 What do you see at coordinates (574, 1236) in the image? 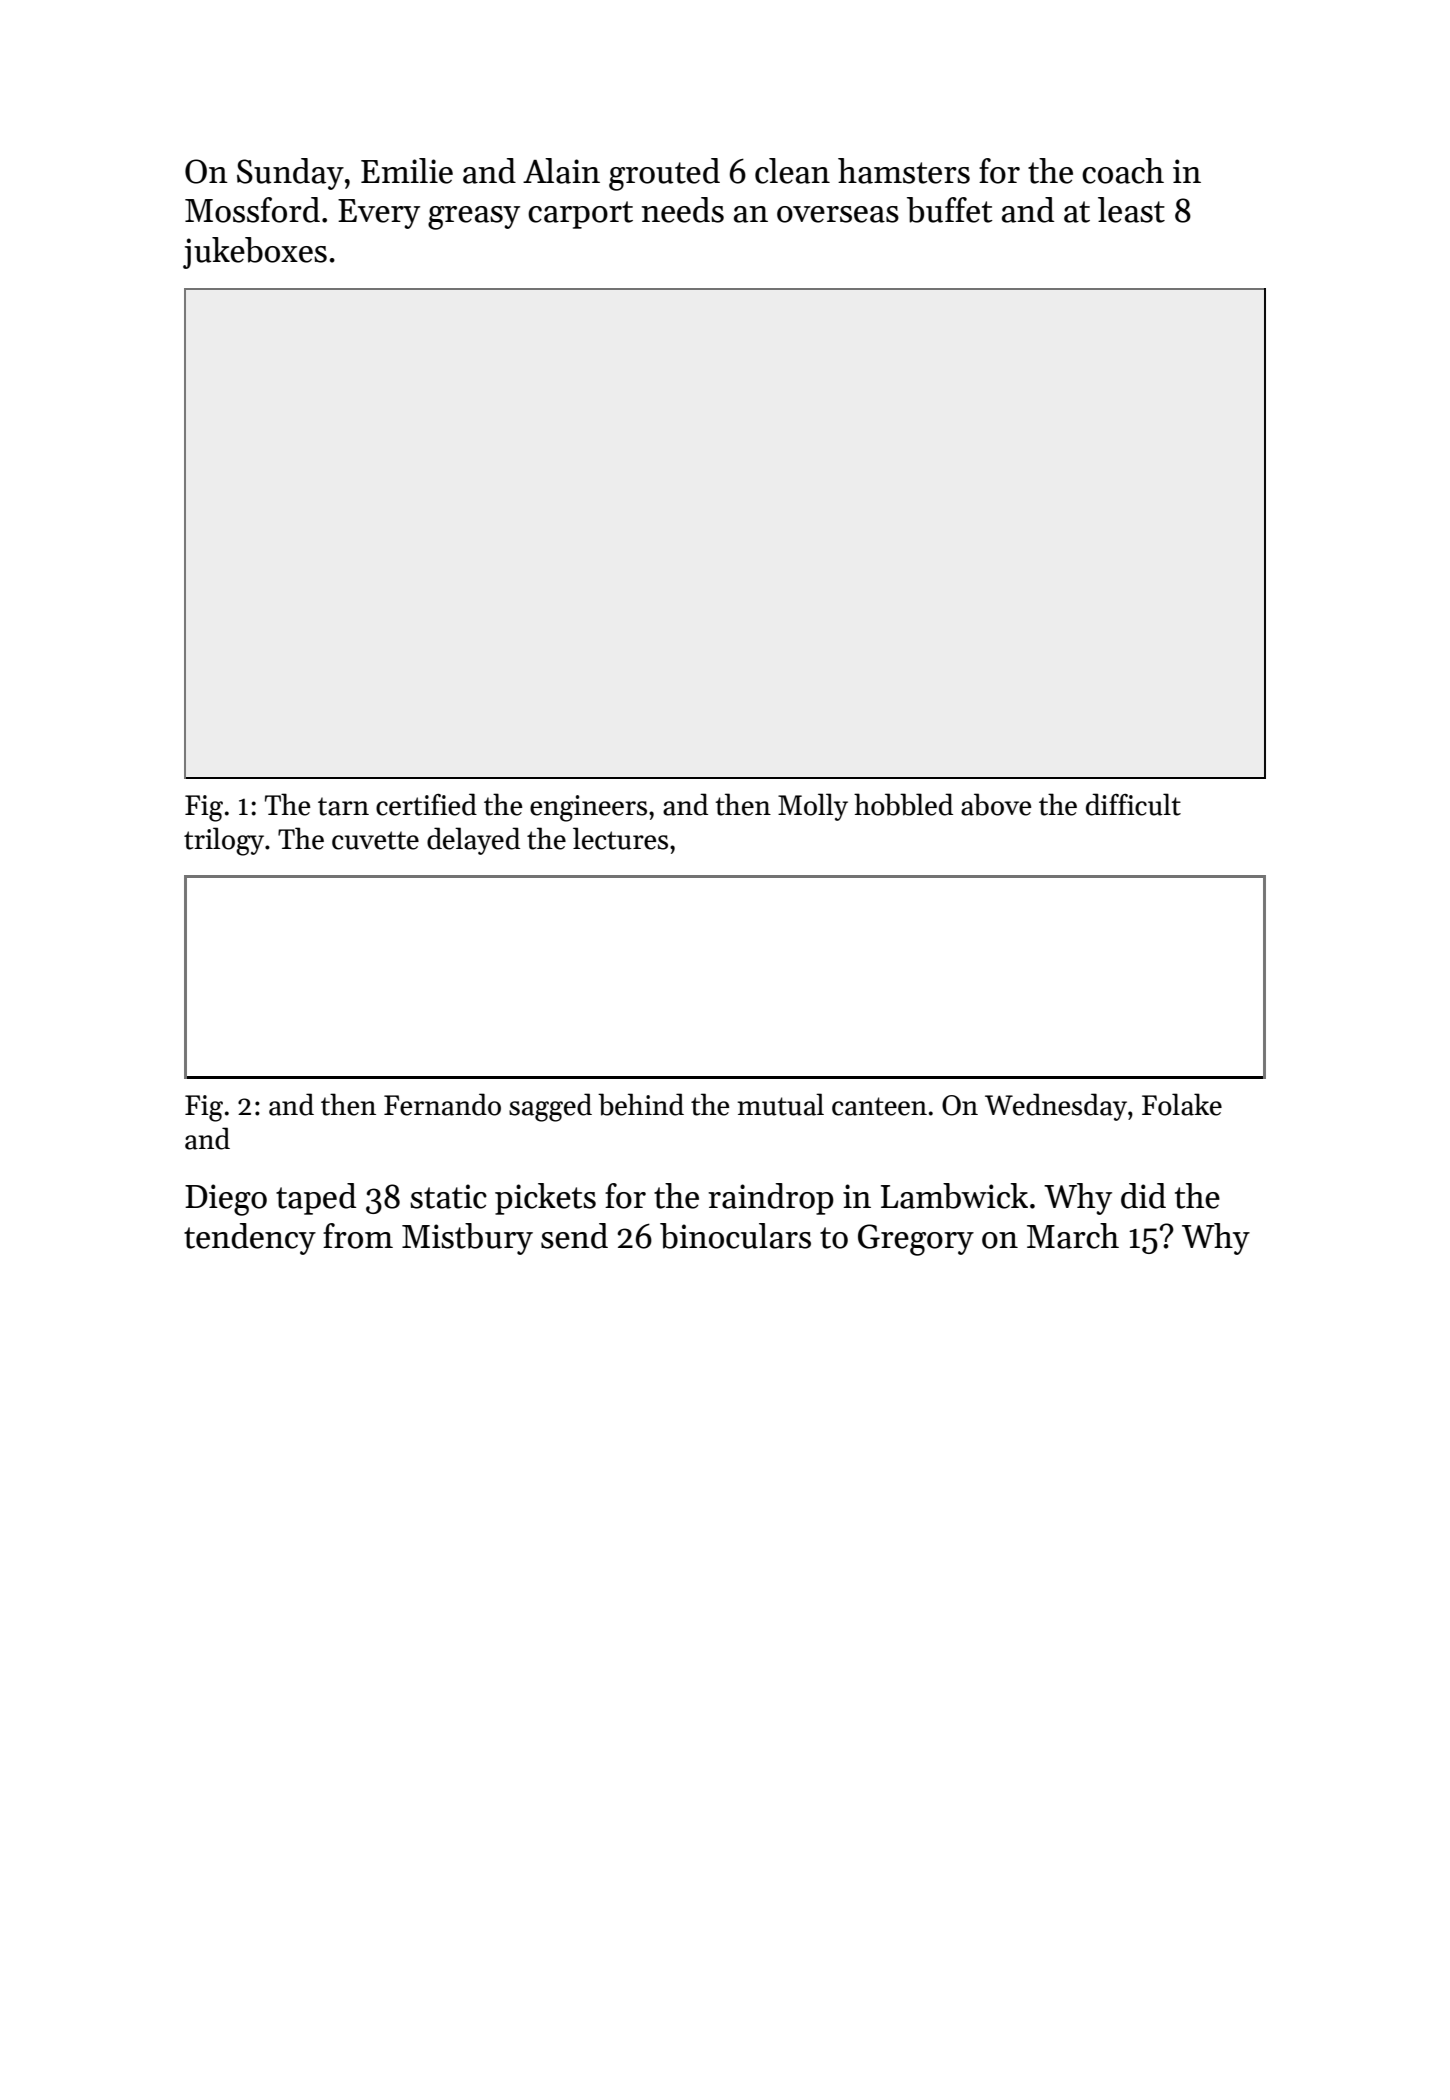
I see `send` at bounding box center [574, 1236].
